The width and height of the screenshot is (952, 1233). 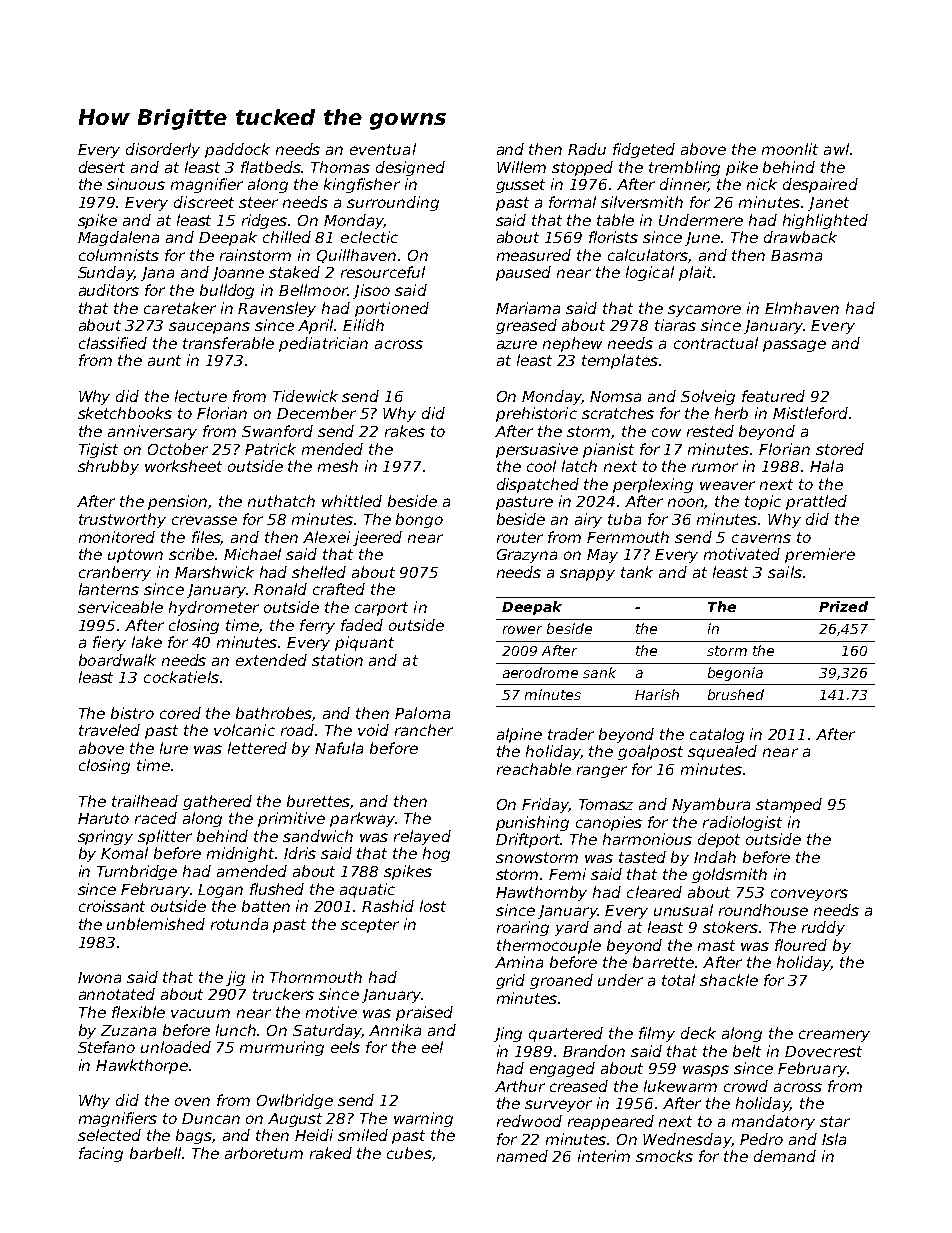 What do you see at coordinates (109, 1135) in the screenshot?
I see `selected` at bounding box center [109, 1135].
